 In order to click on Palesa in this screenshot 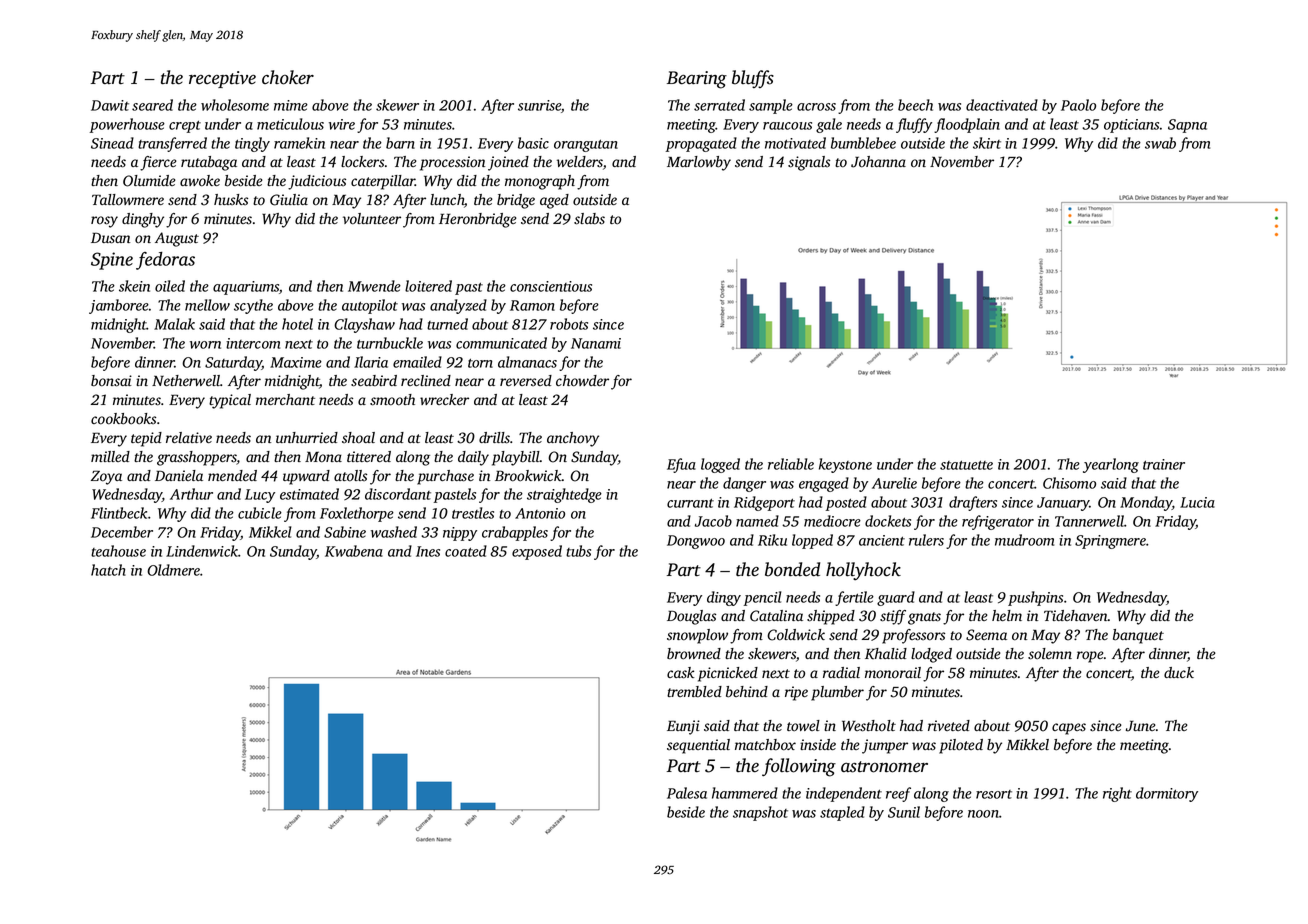, I will do `click(687, 793)`.
